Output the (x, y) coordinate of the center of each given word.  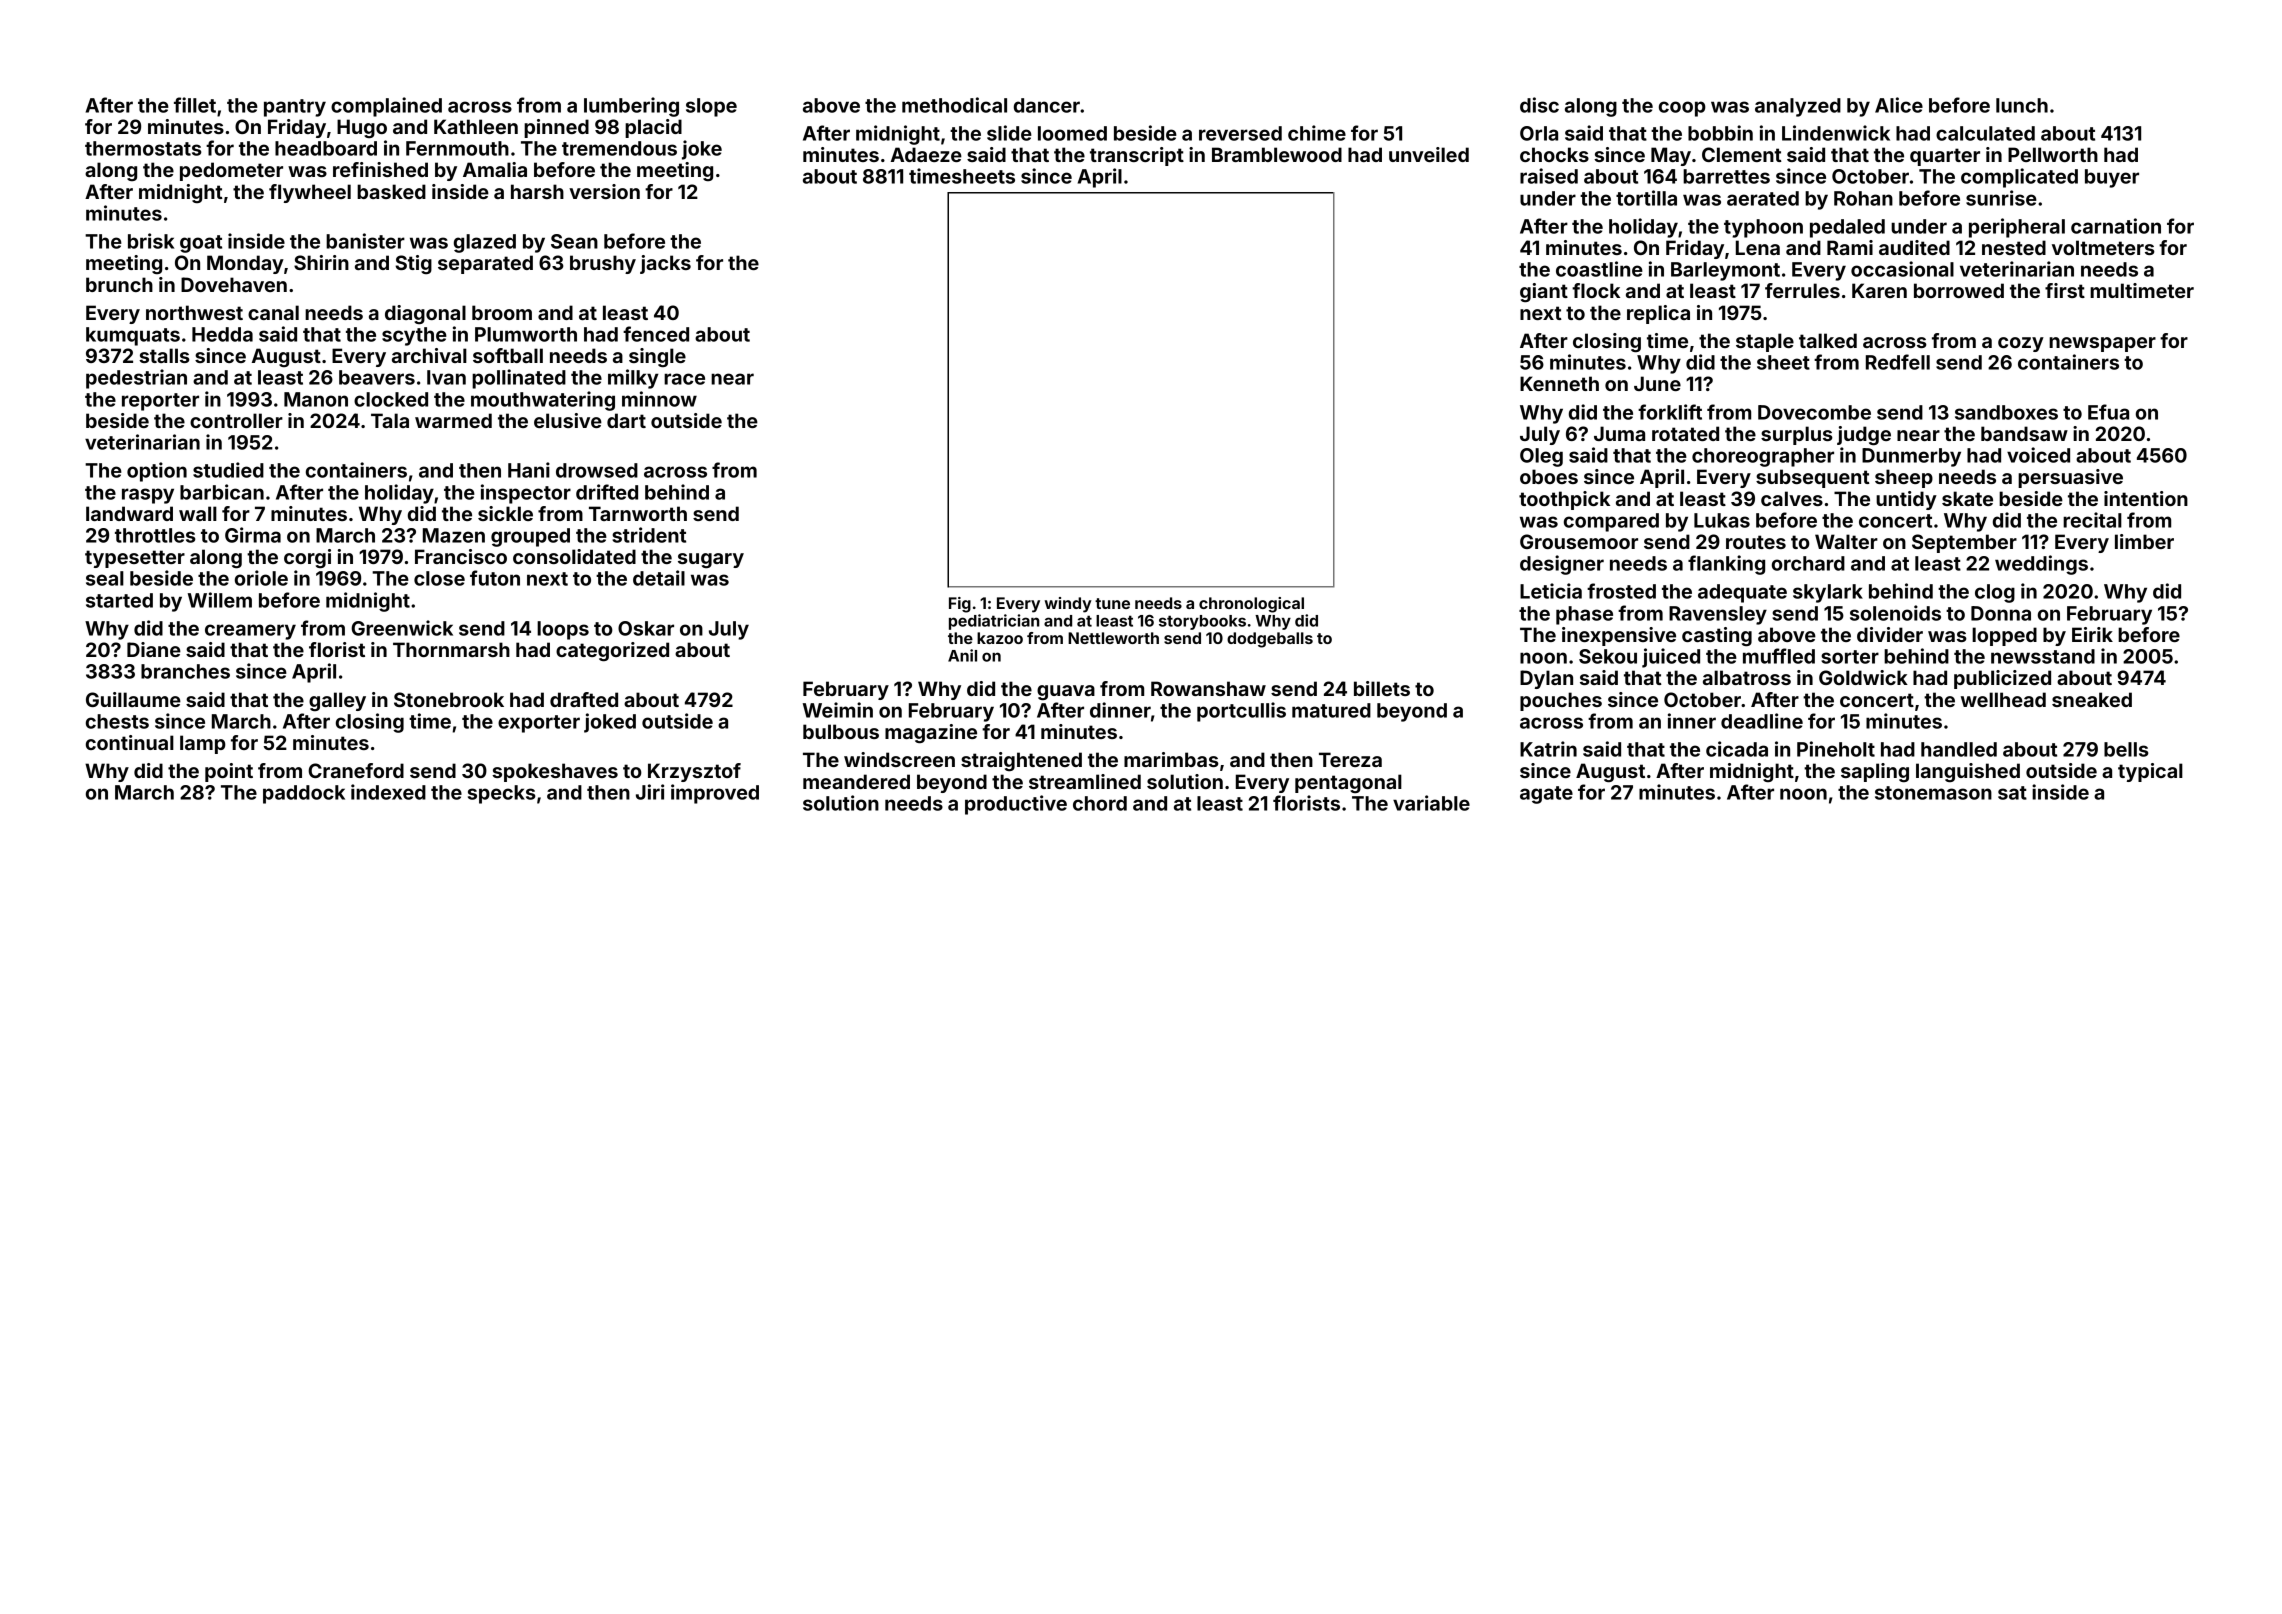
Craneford (356, 770)
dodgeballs (1270, 640)
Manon (316, 399)
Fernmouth (457, 148)
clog (1995, 593)
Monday (245, 264)
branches (185, 671)
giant (1544, 292)
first (2065, 290)
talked (1828, 340)
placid (653, 128)
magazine (931, 733)
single (657, 357)
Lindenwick (1836, 133)
